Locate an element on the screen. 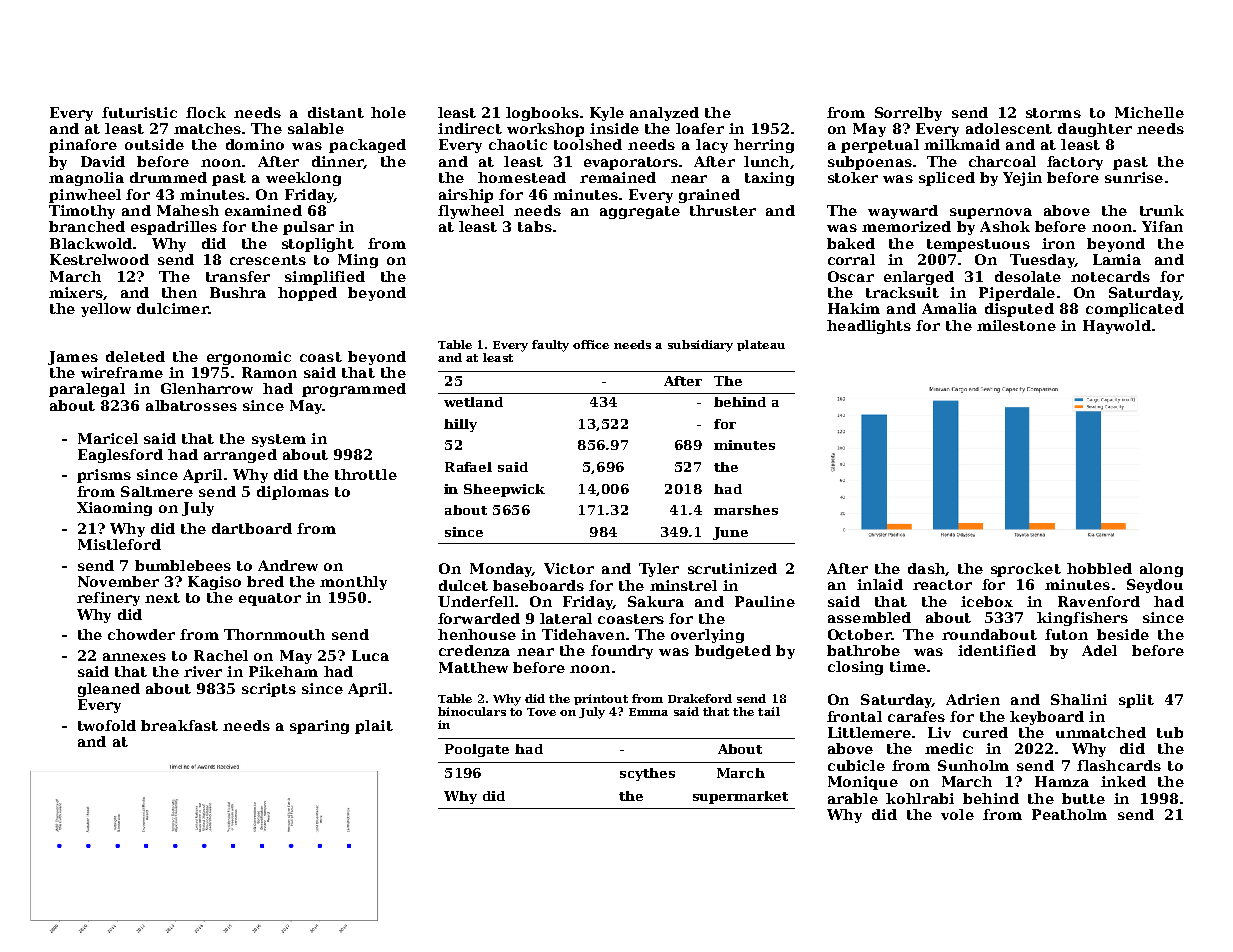  paralegal is located at coordinates (87, 390).
